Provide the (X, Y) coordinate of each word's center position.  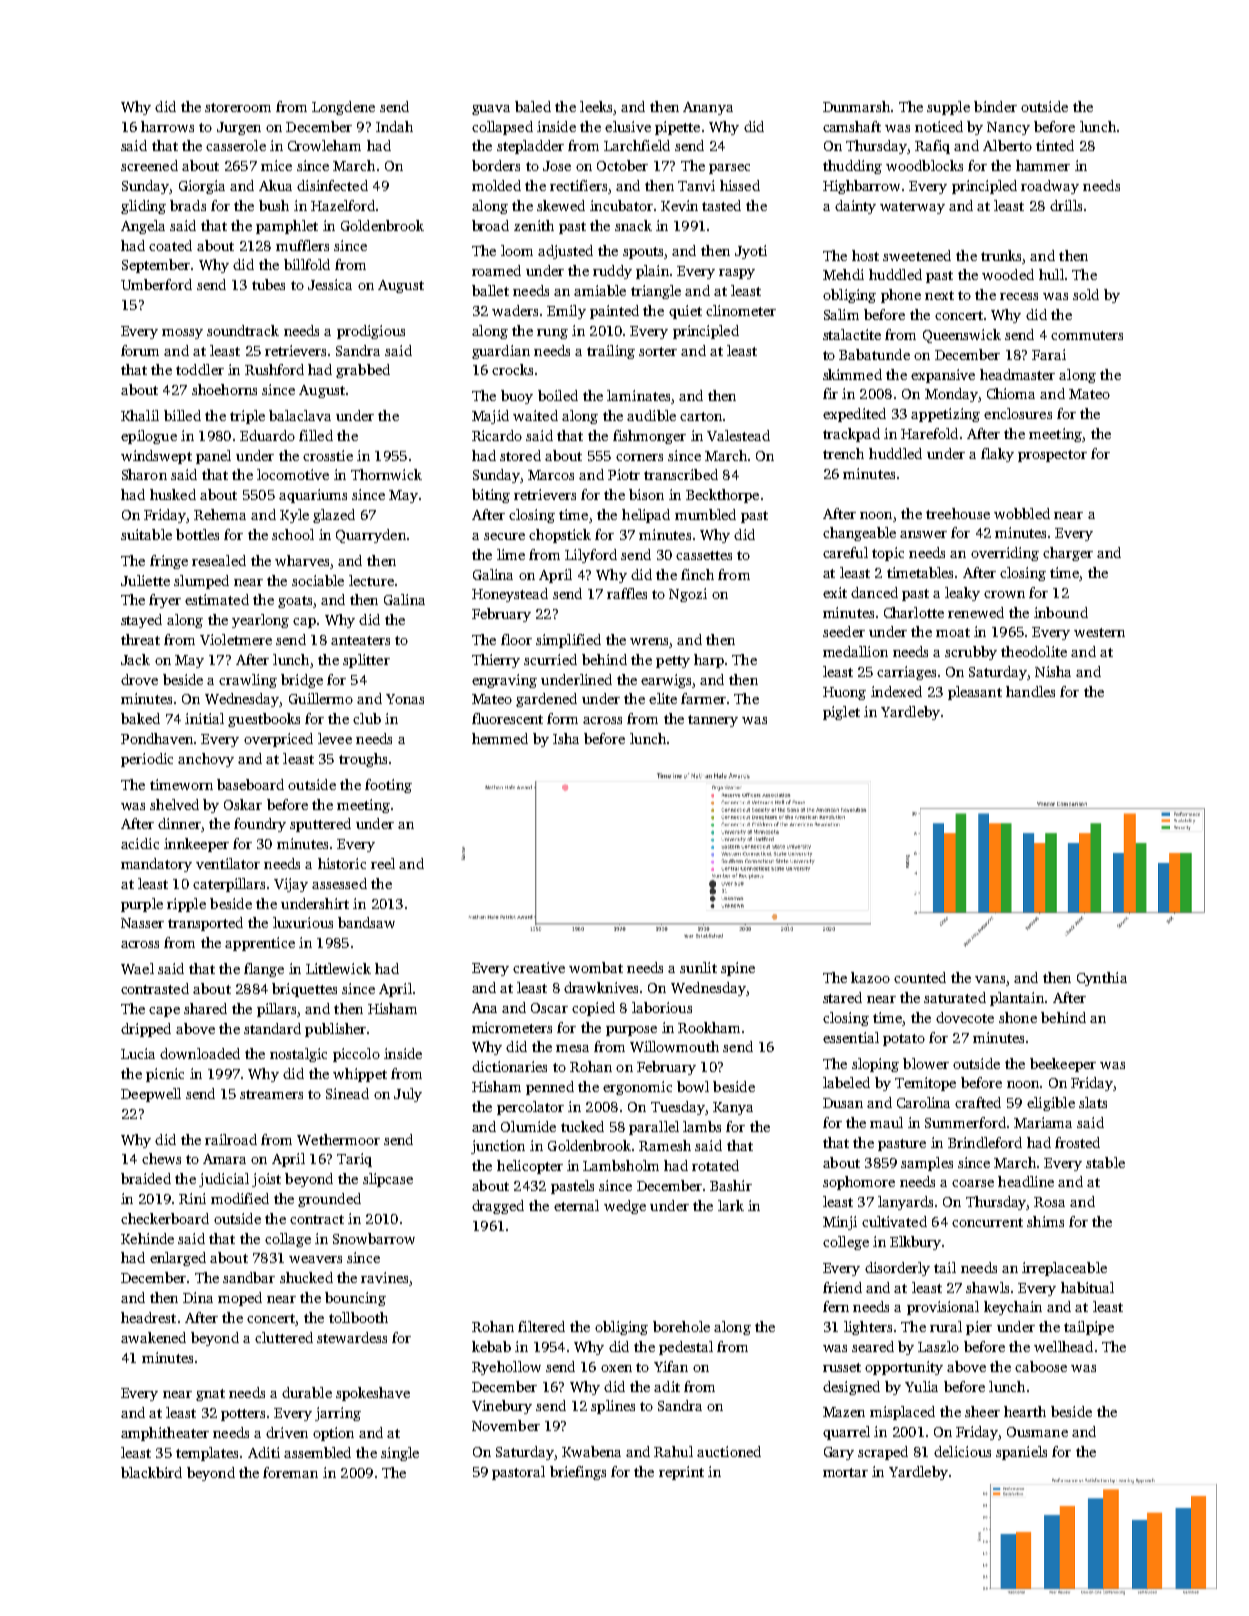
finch (697, 574)
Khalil (140, 415)
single (400, 1454)
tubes (268, 284)
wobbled (1022, 513)
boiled (558, 395)
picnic (165, 1075)
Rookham (709, 1027)
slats (1093, 1102)
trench (843, 453)
